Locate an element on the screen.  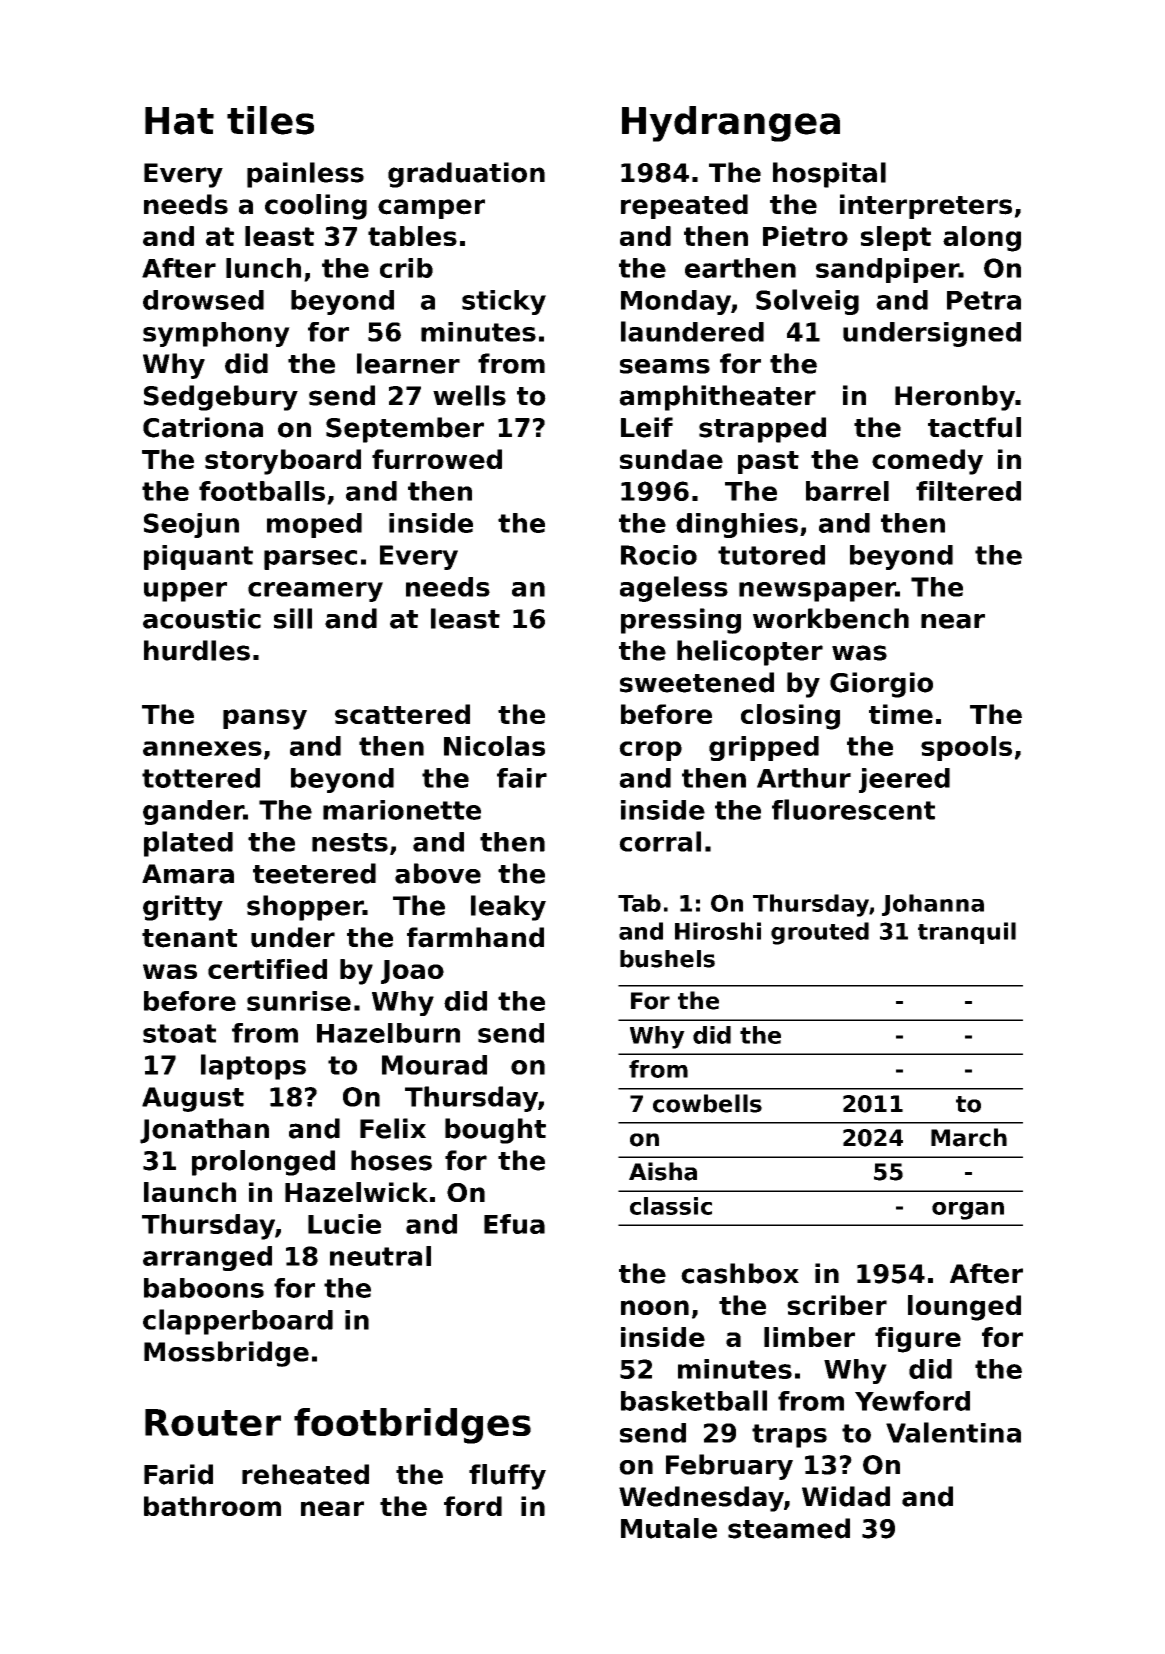
reheated is located at coordinates (305, 1474).
